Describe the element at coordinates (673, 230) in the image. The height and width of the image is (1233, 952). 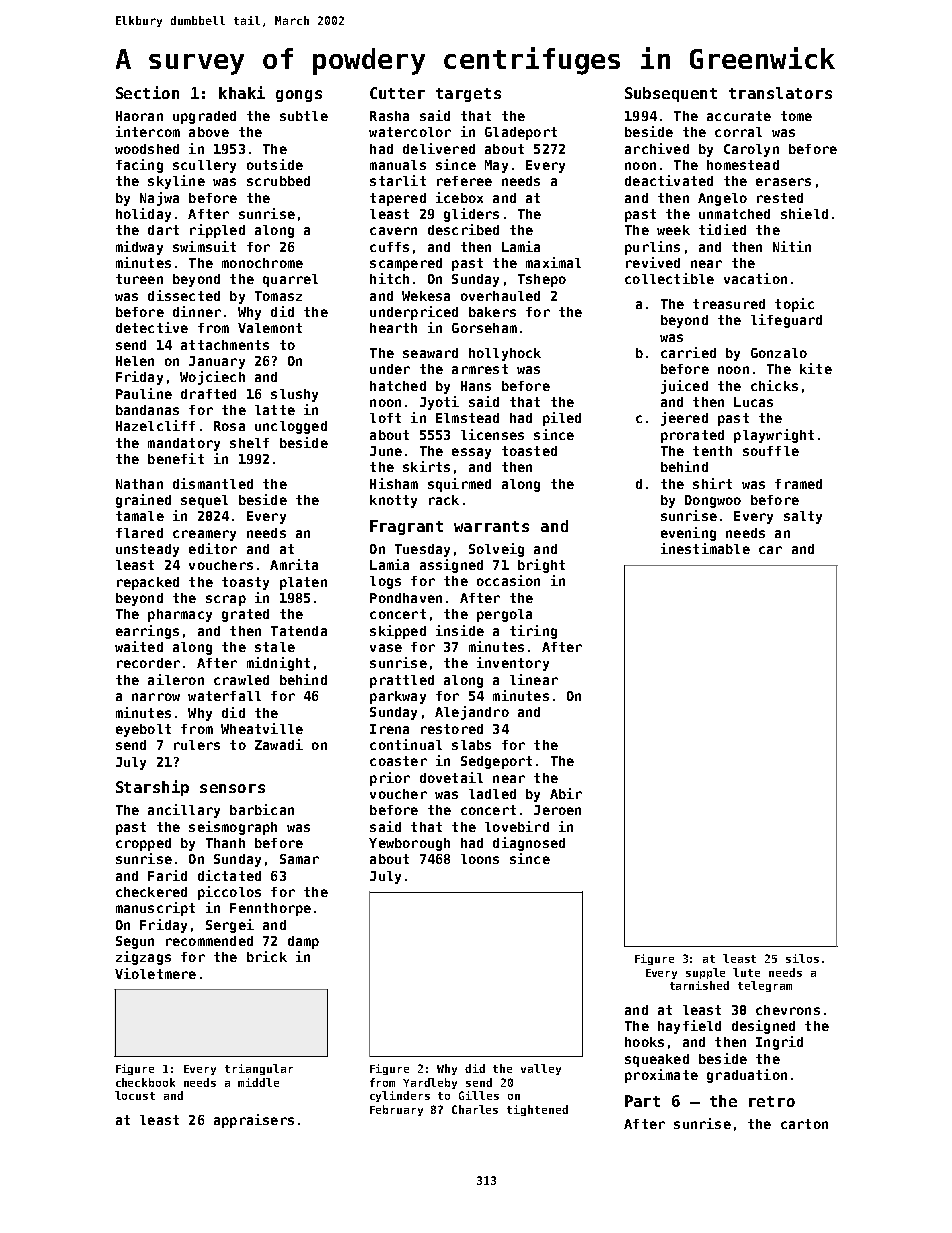
I see `week` at that location.
